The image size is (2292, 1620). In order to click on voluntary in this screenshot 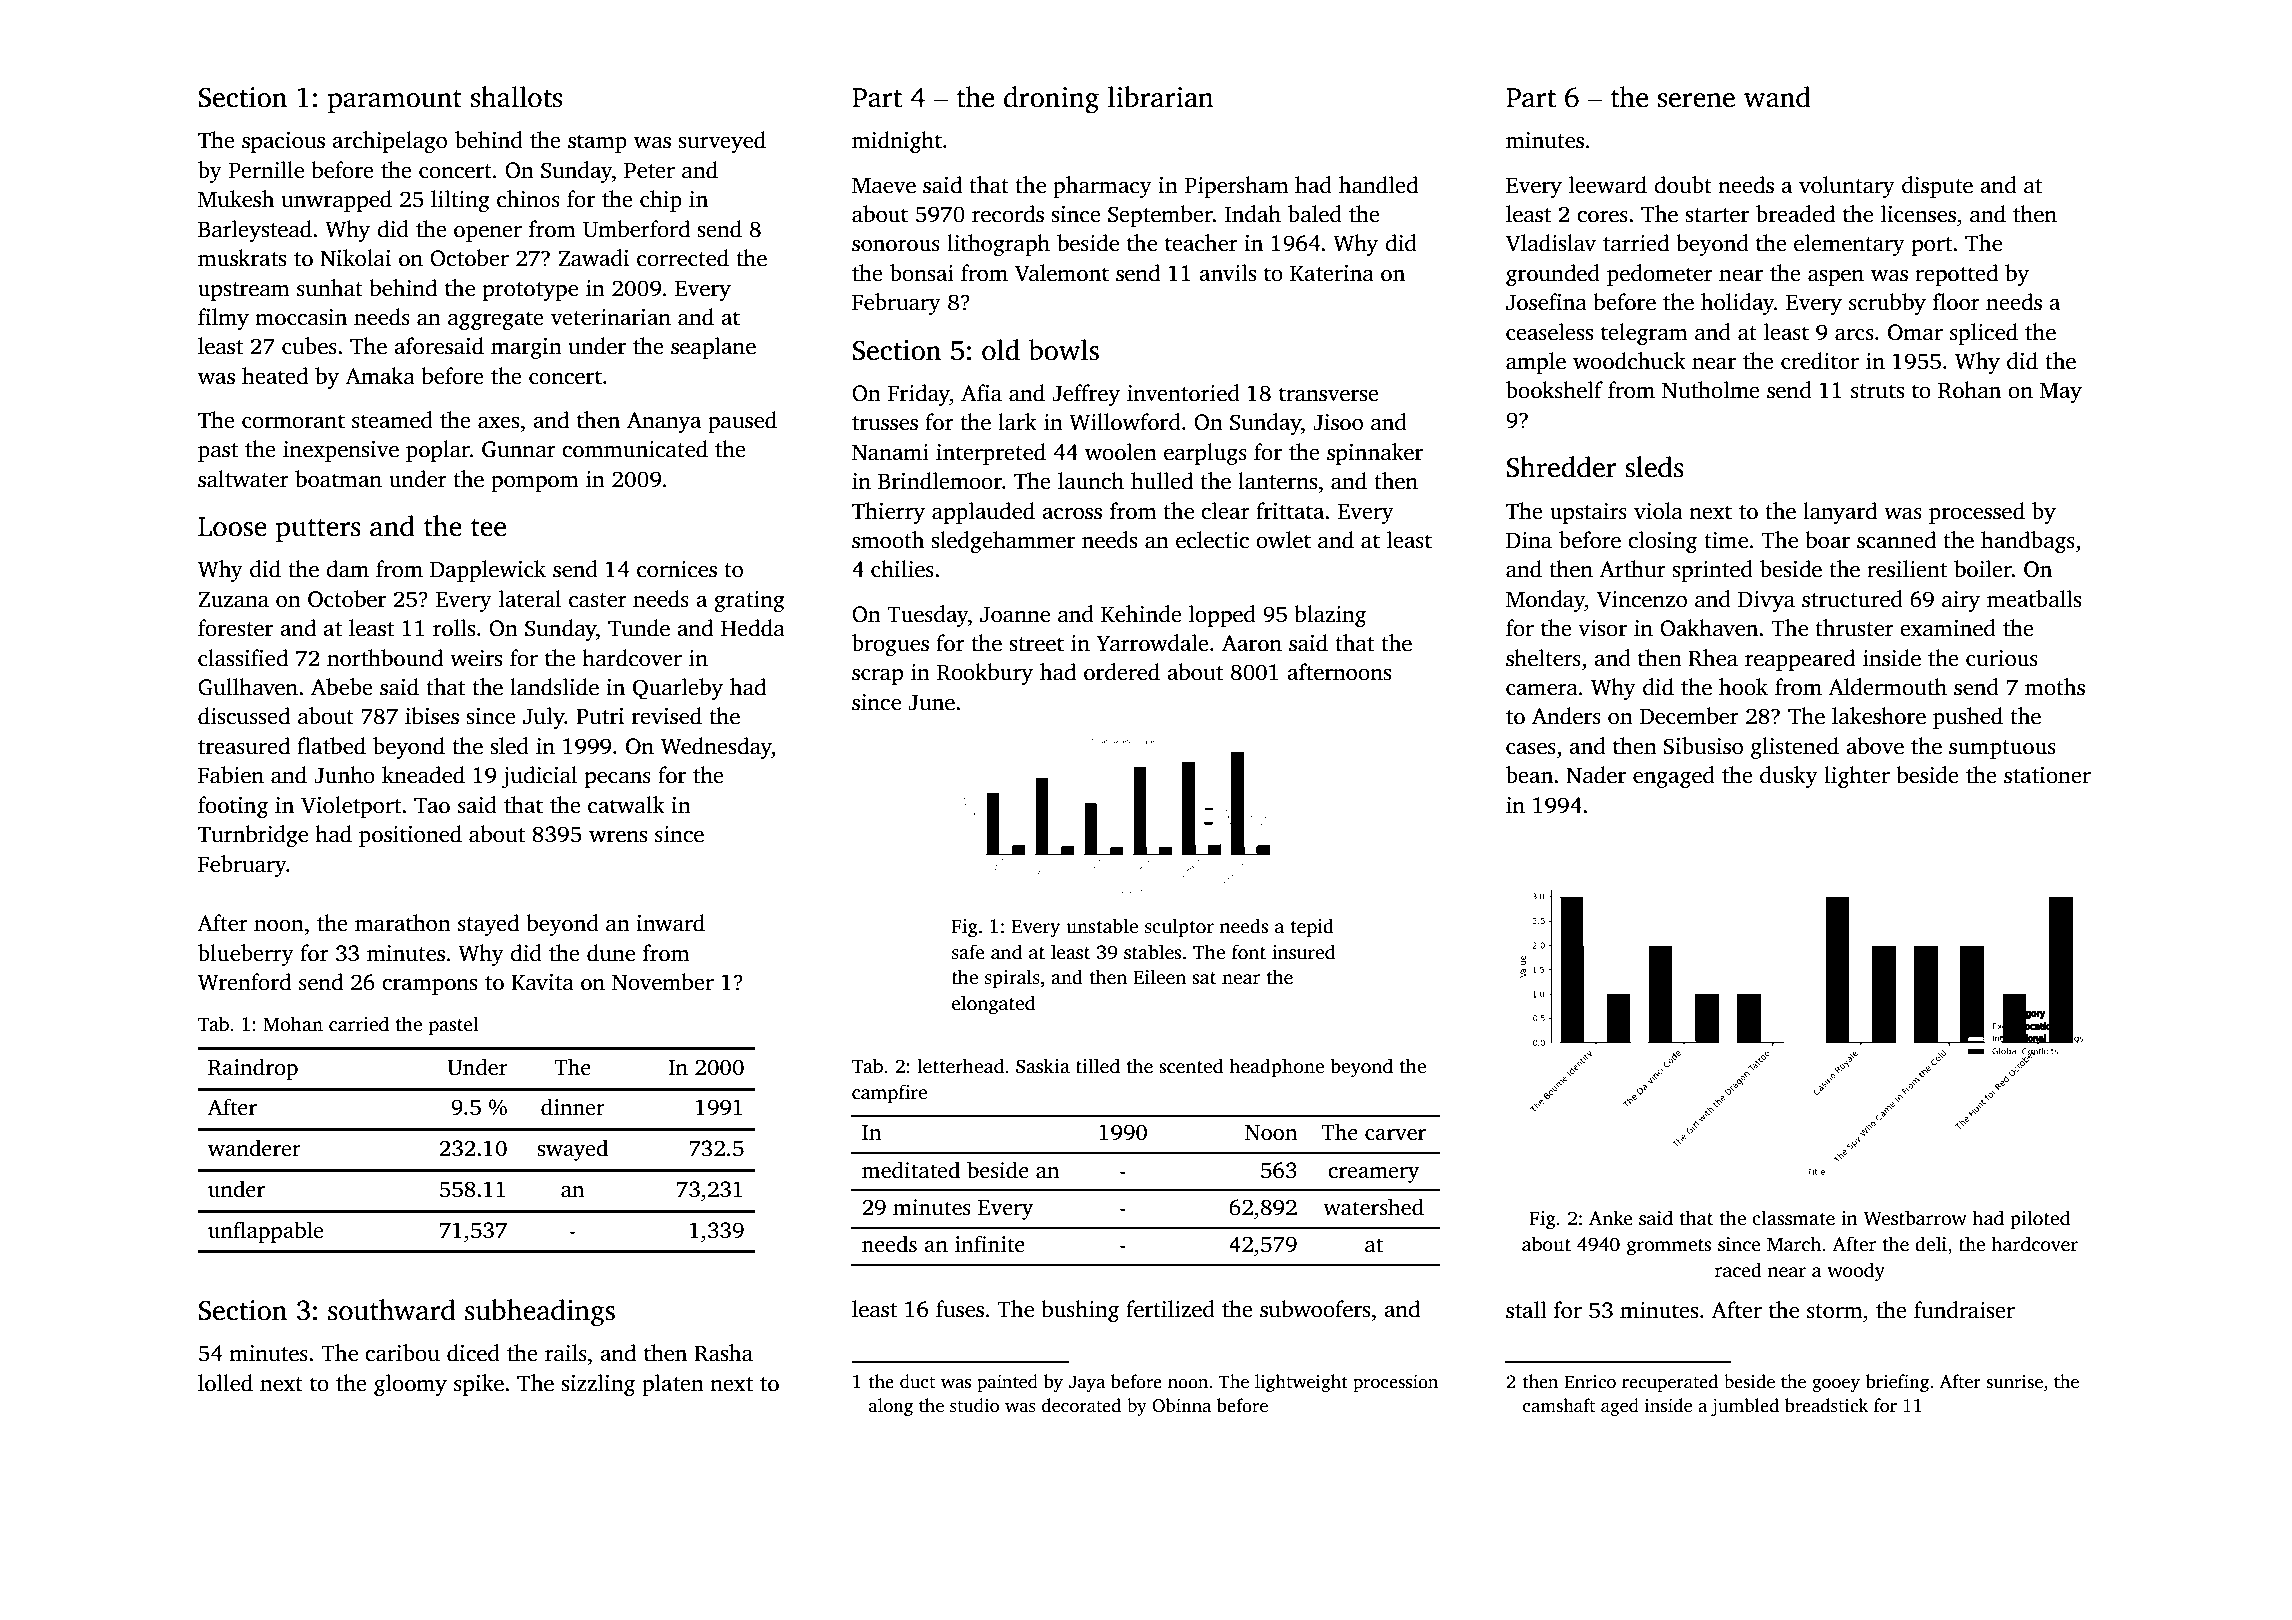, I will do `click(1847, 187)`.
